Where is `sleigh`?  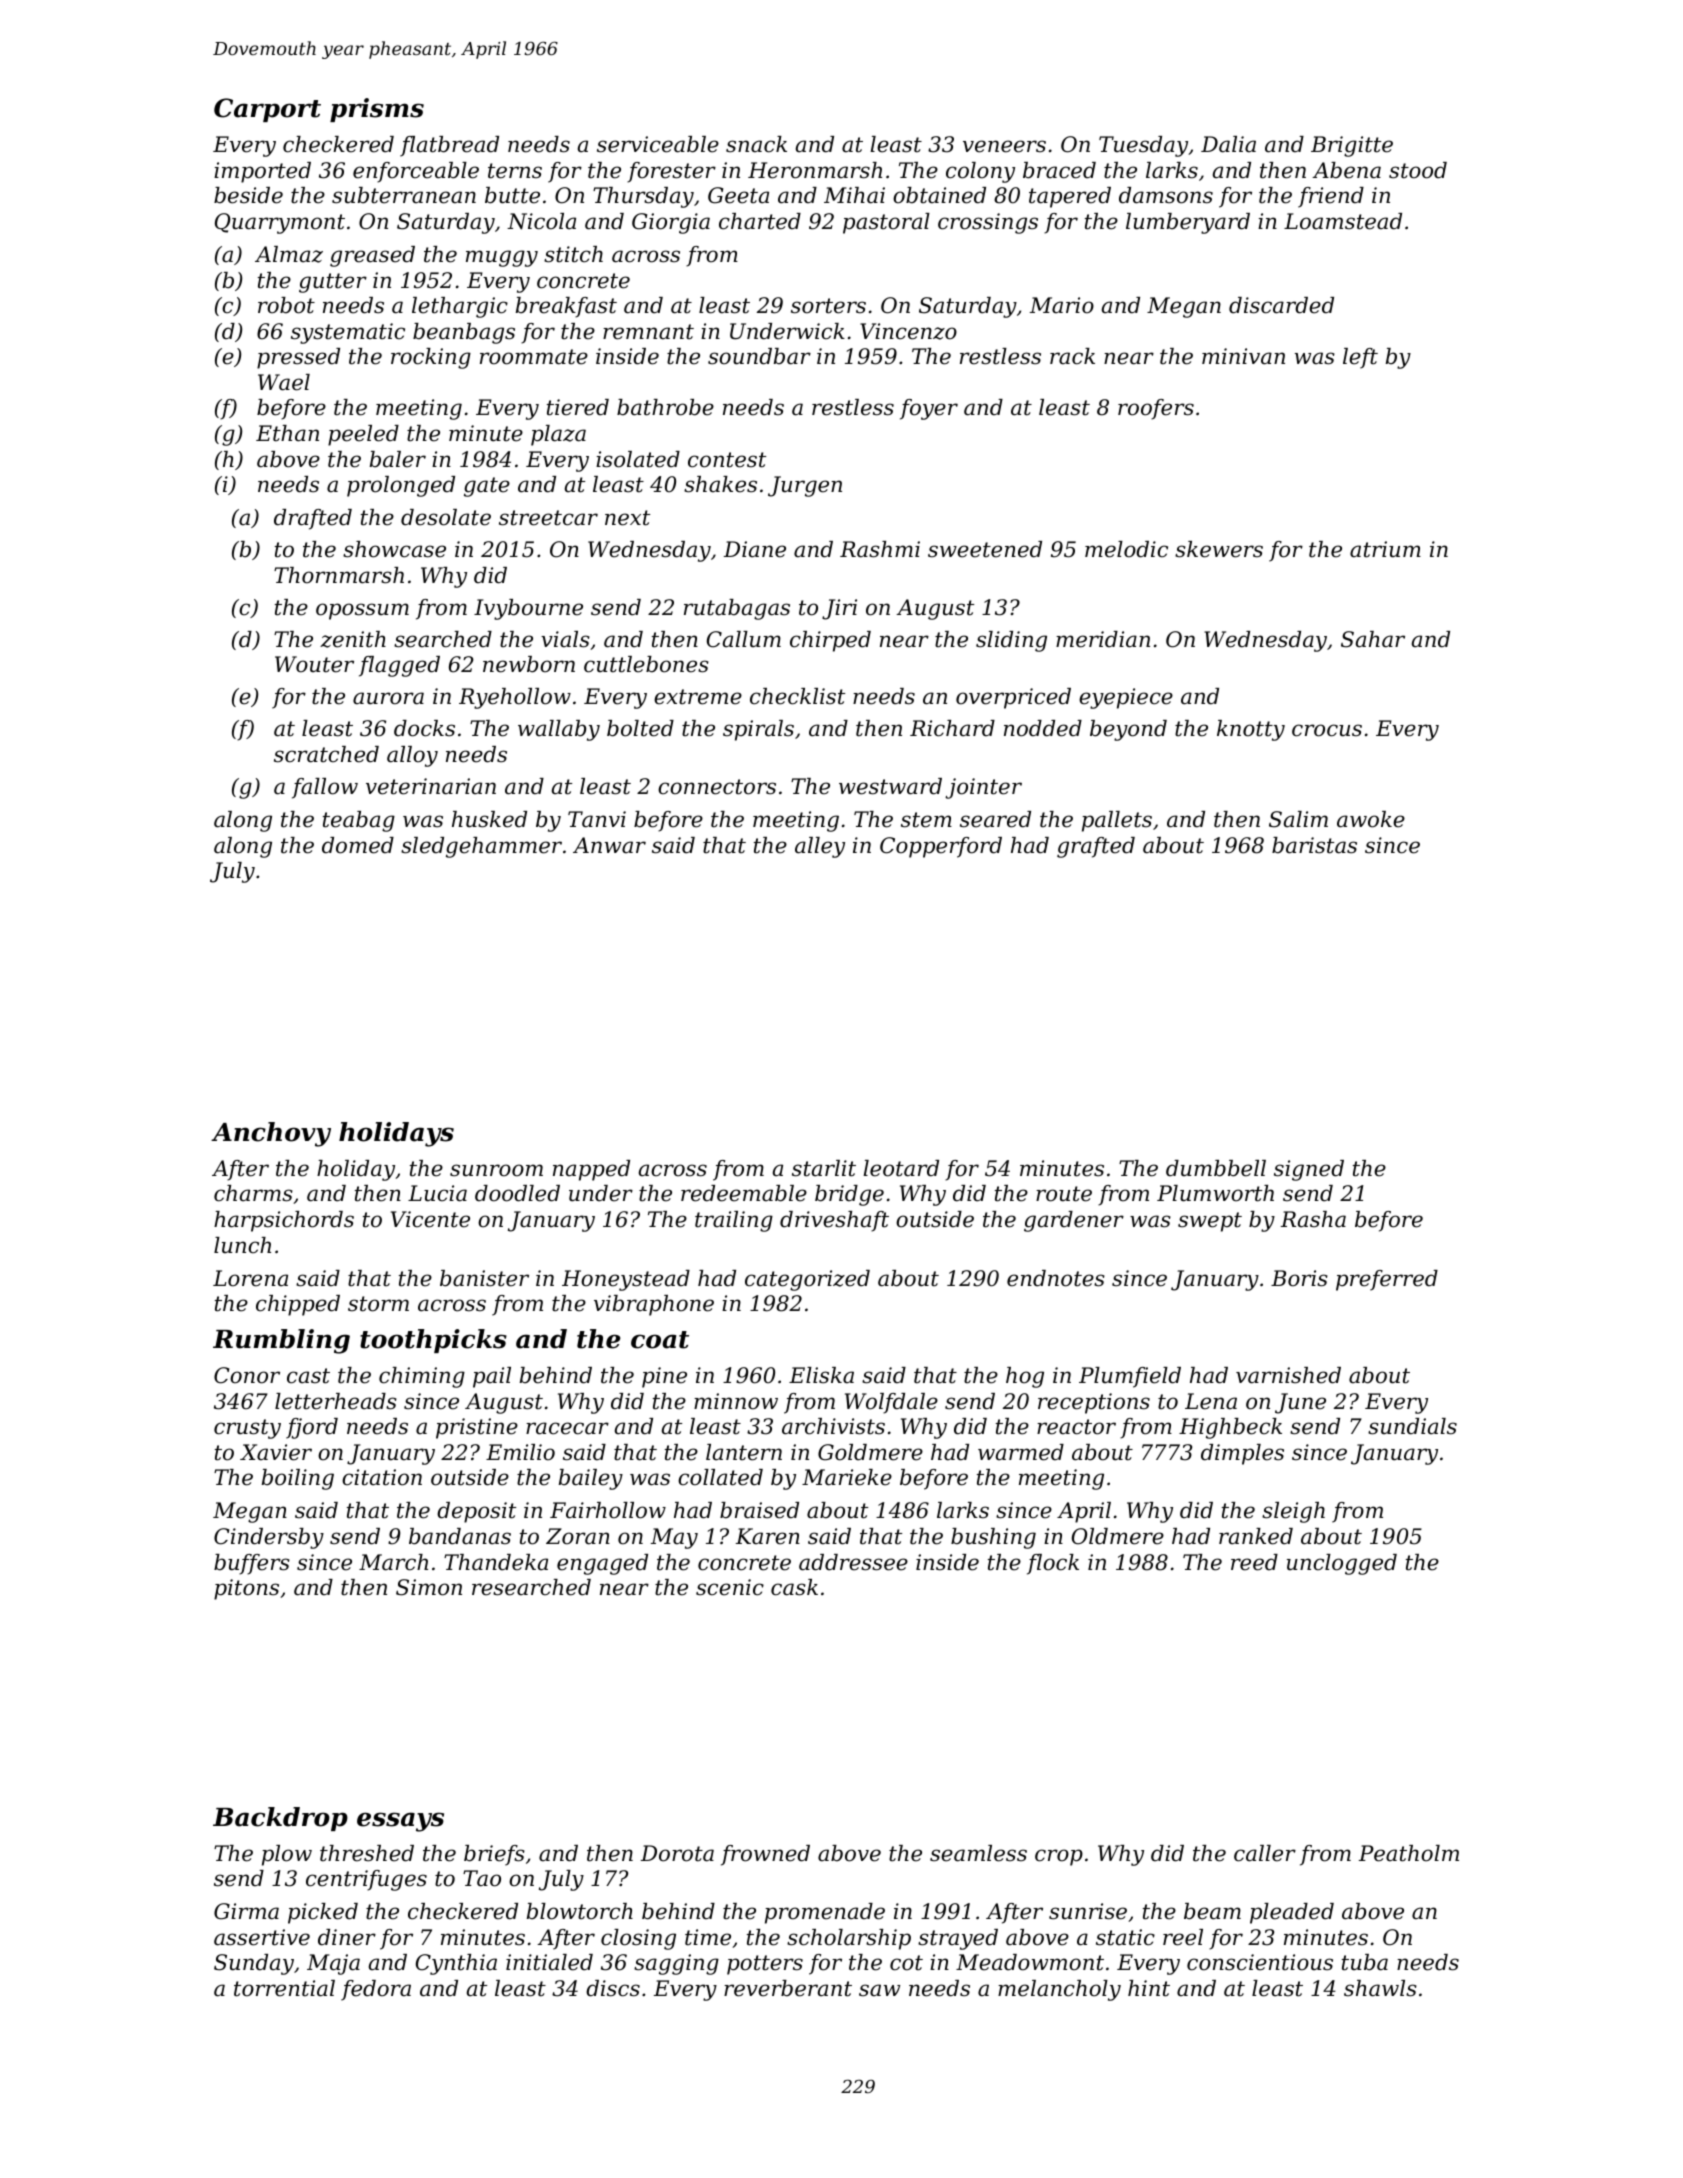
sleigh is located at coordinates (1293, 1512).
